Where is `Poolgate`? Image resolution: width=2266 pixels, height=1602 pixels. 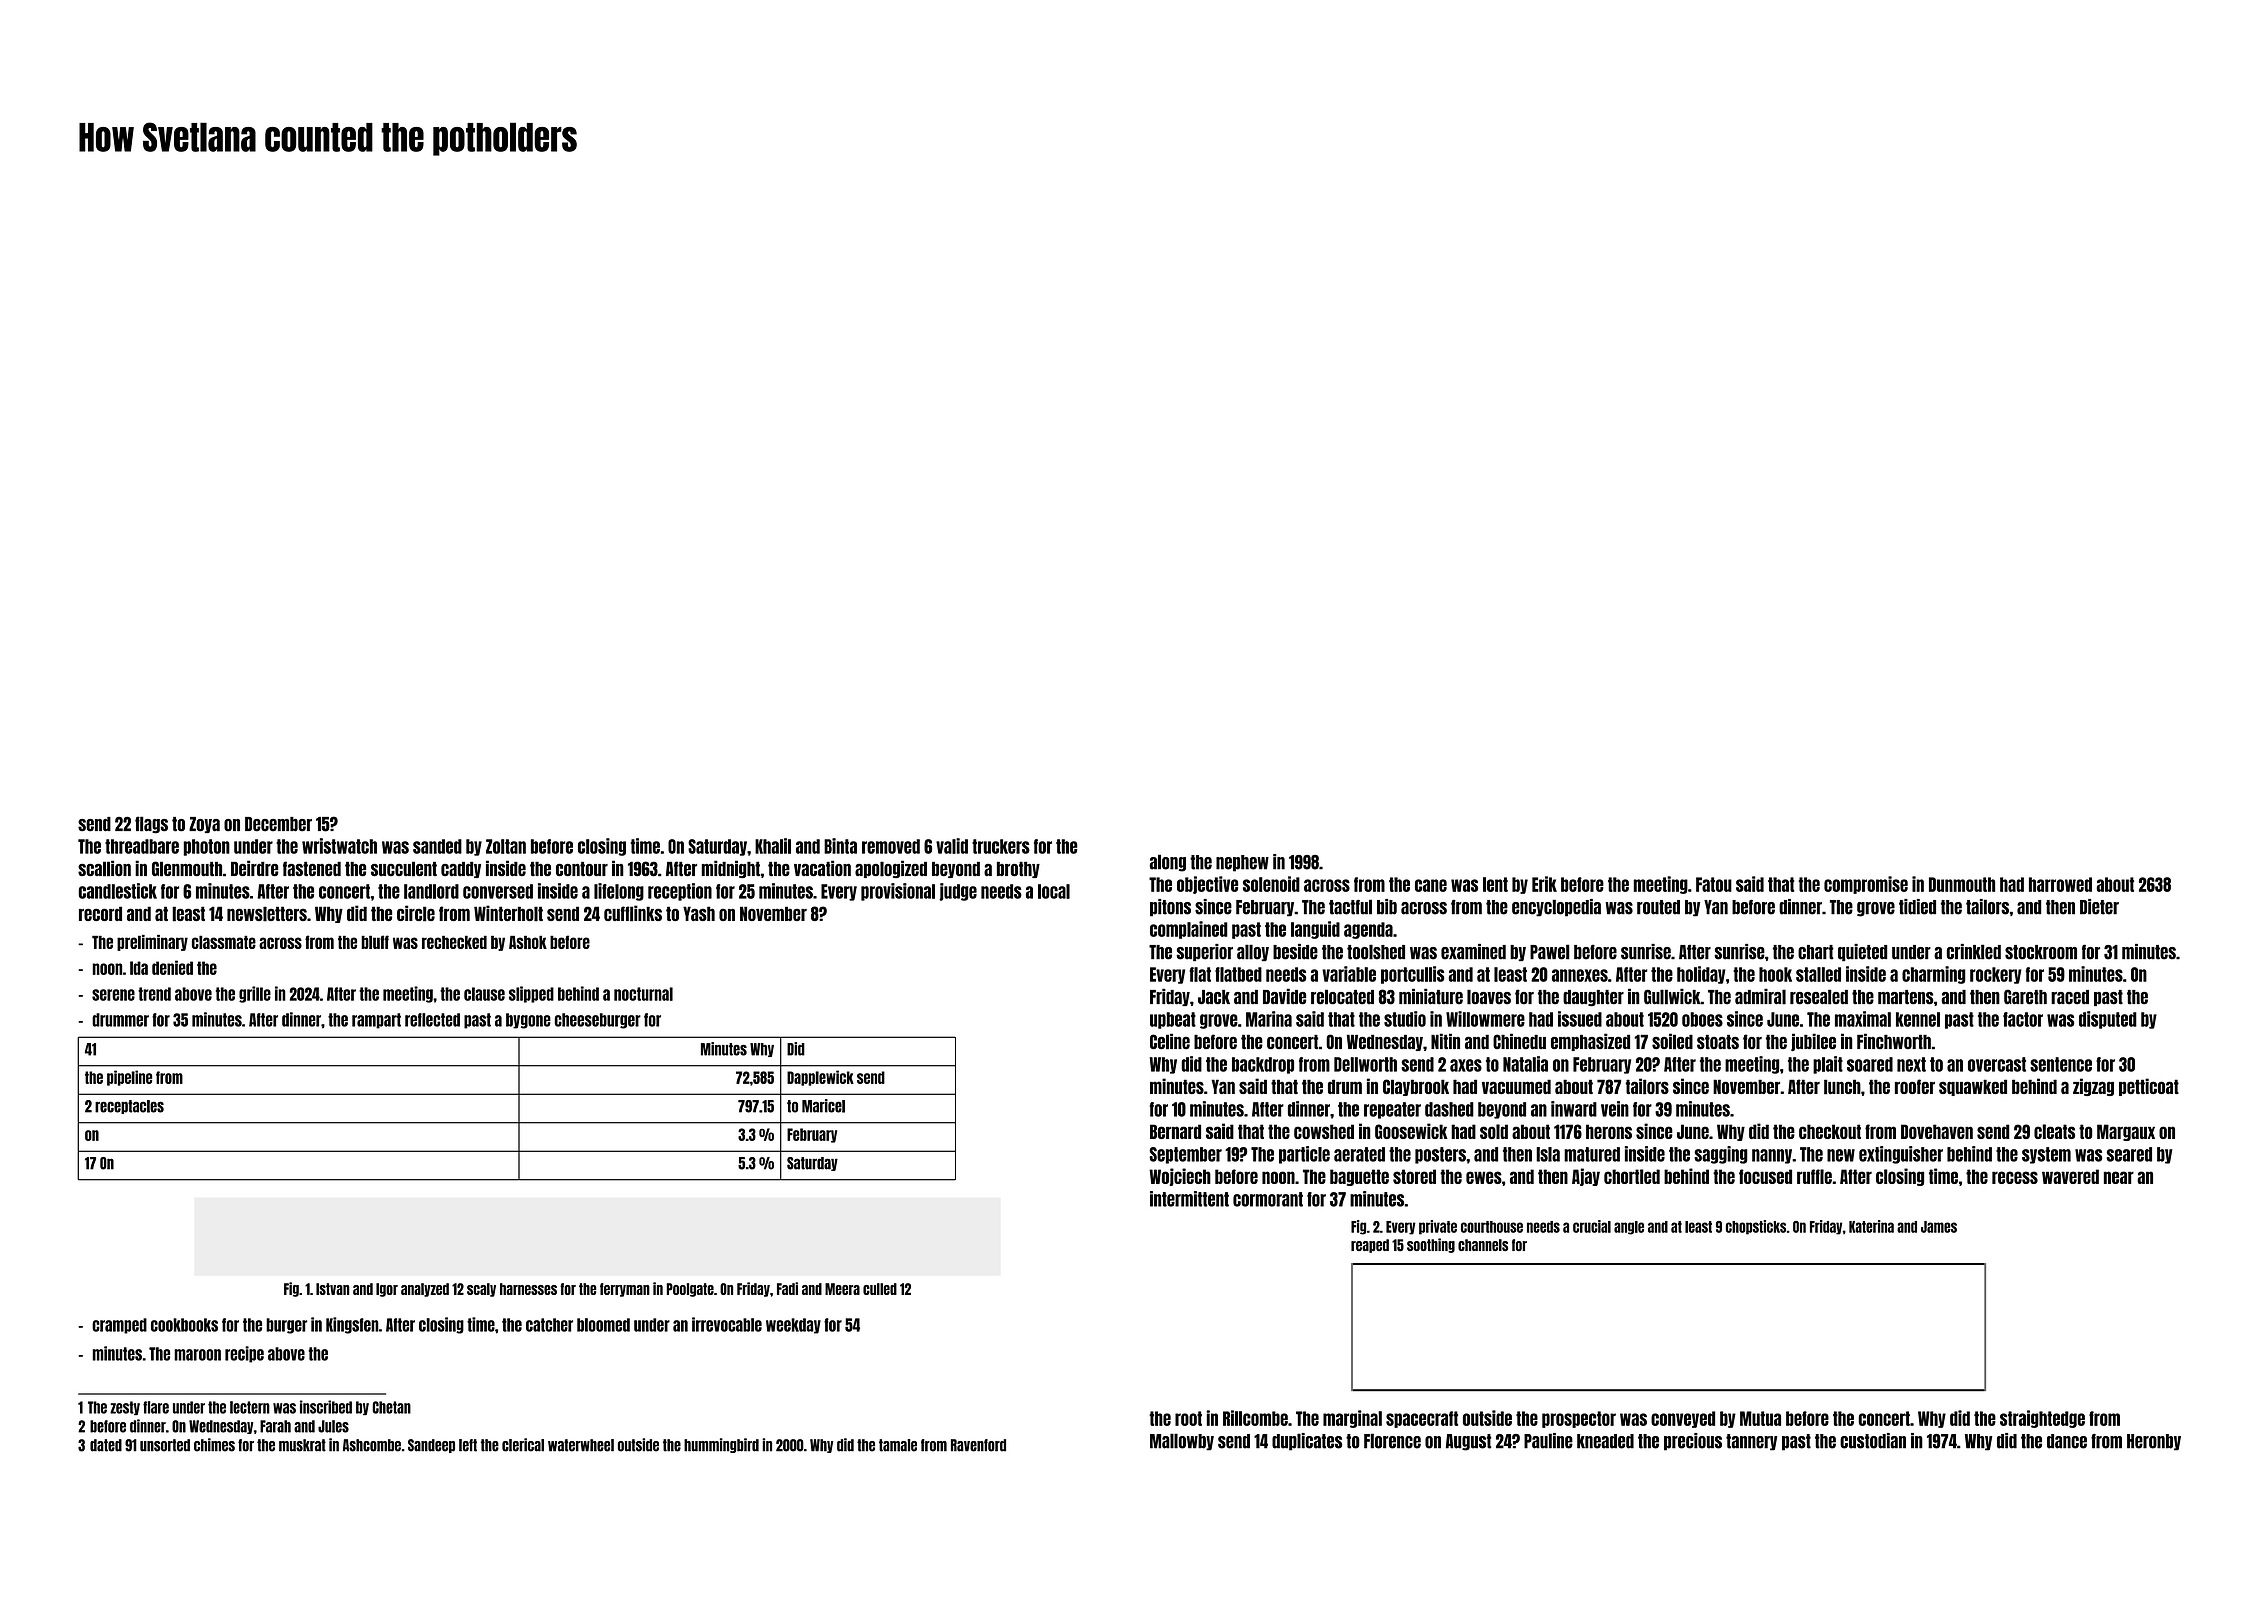
Poolgate is located at coordinates (690, 1290).
